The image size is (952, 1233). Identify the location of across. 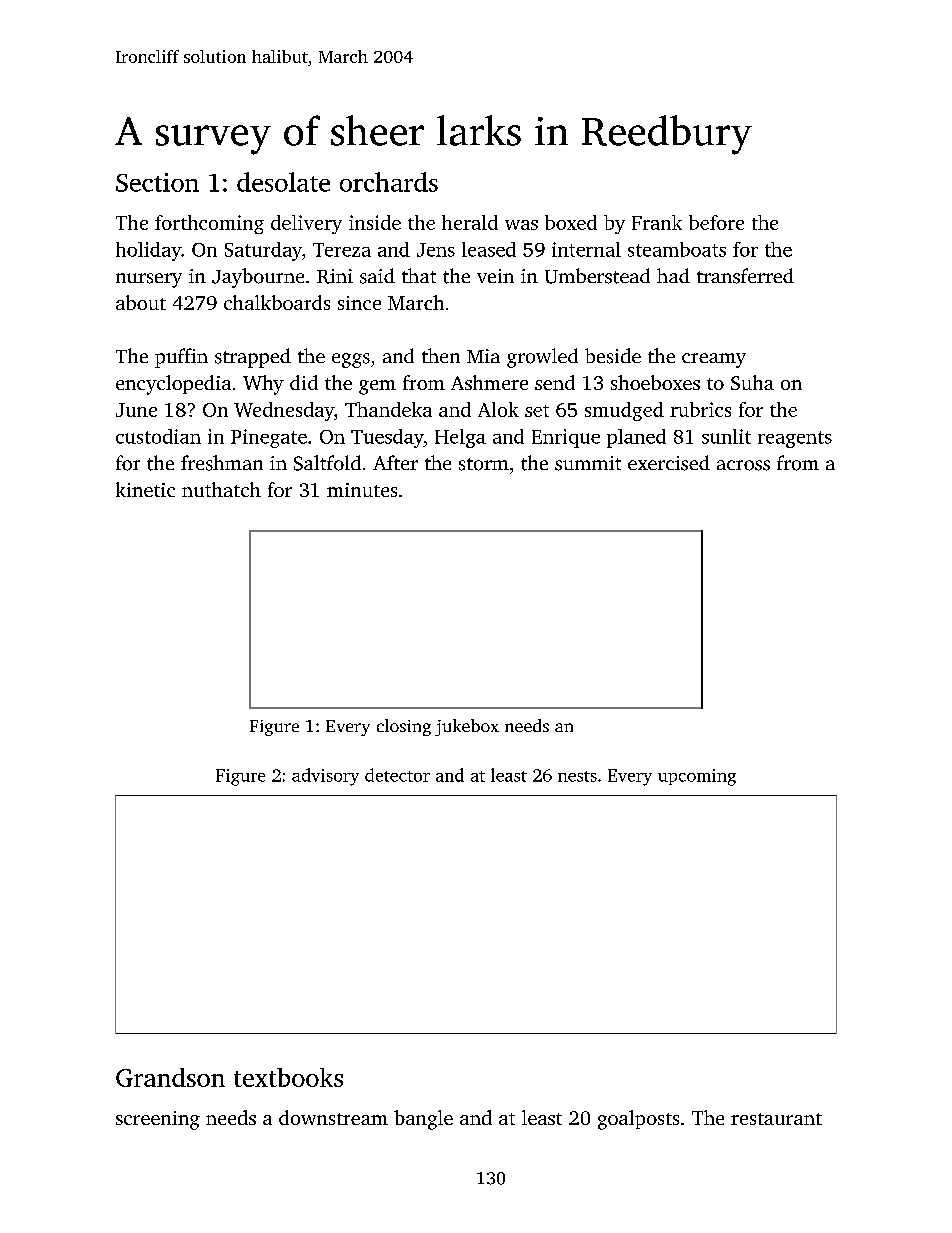
(743, 465).
